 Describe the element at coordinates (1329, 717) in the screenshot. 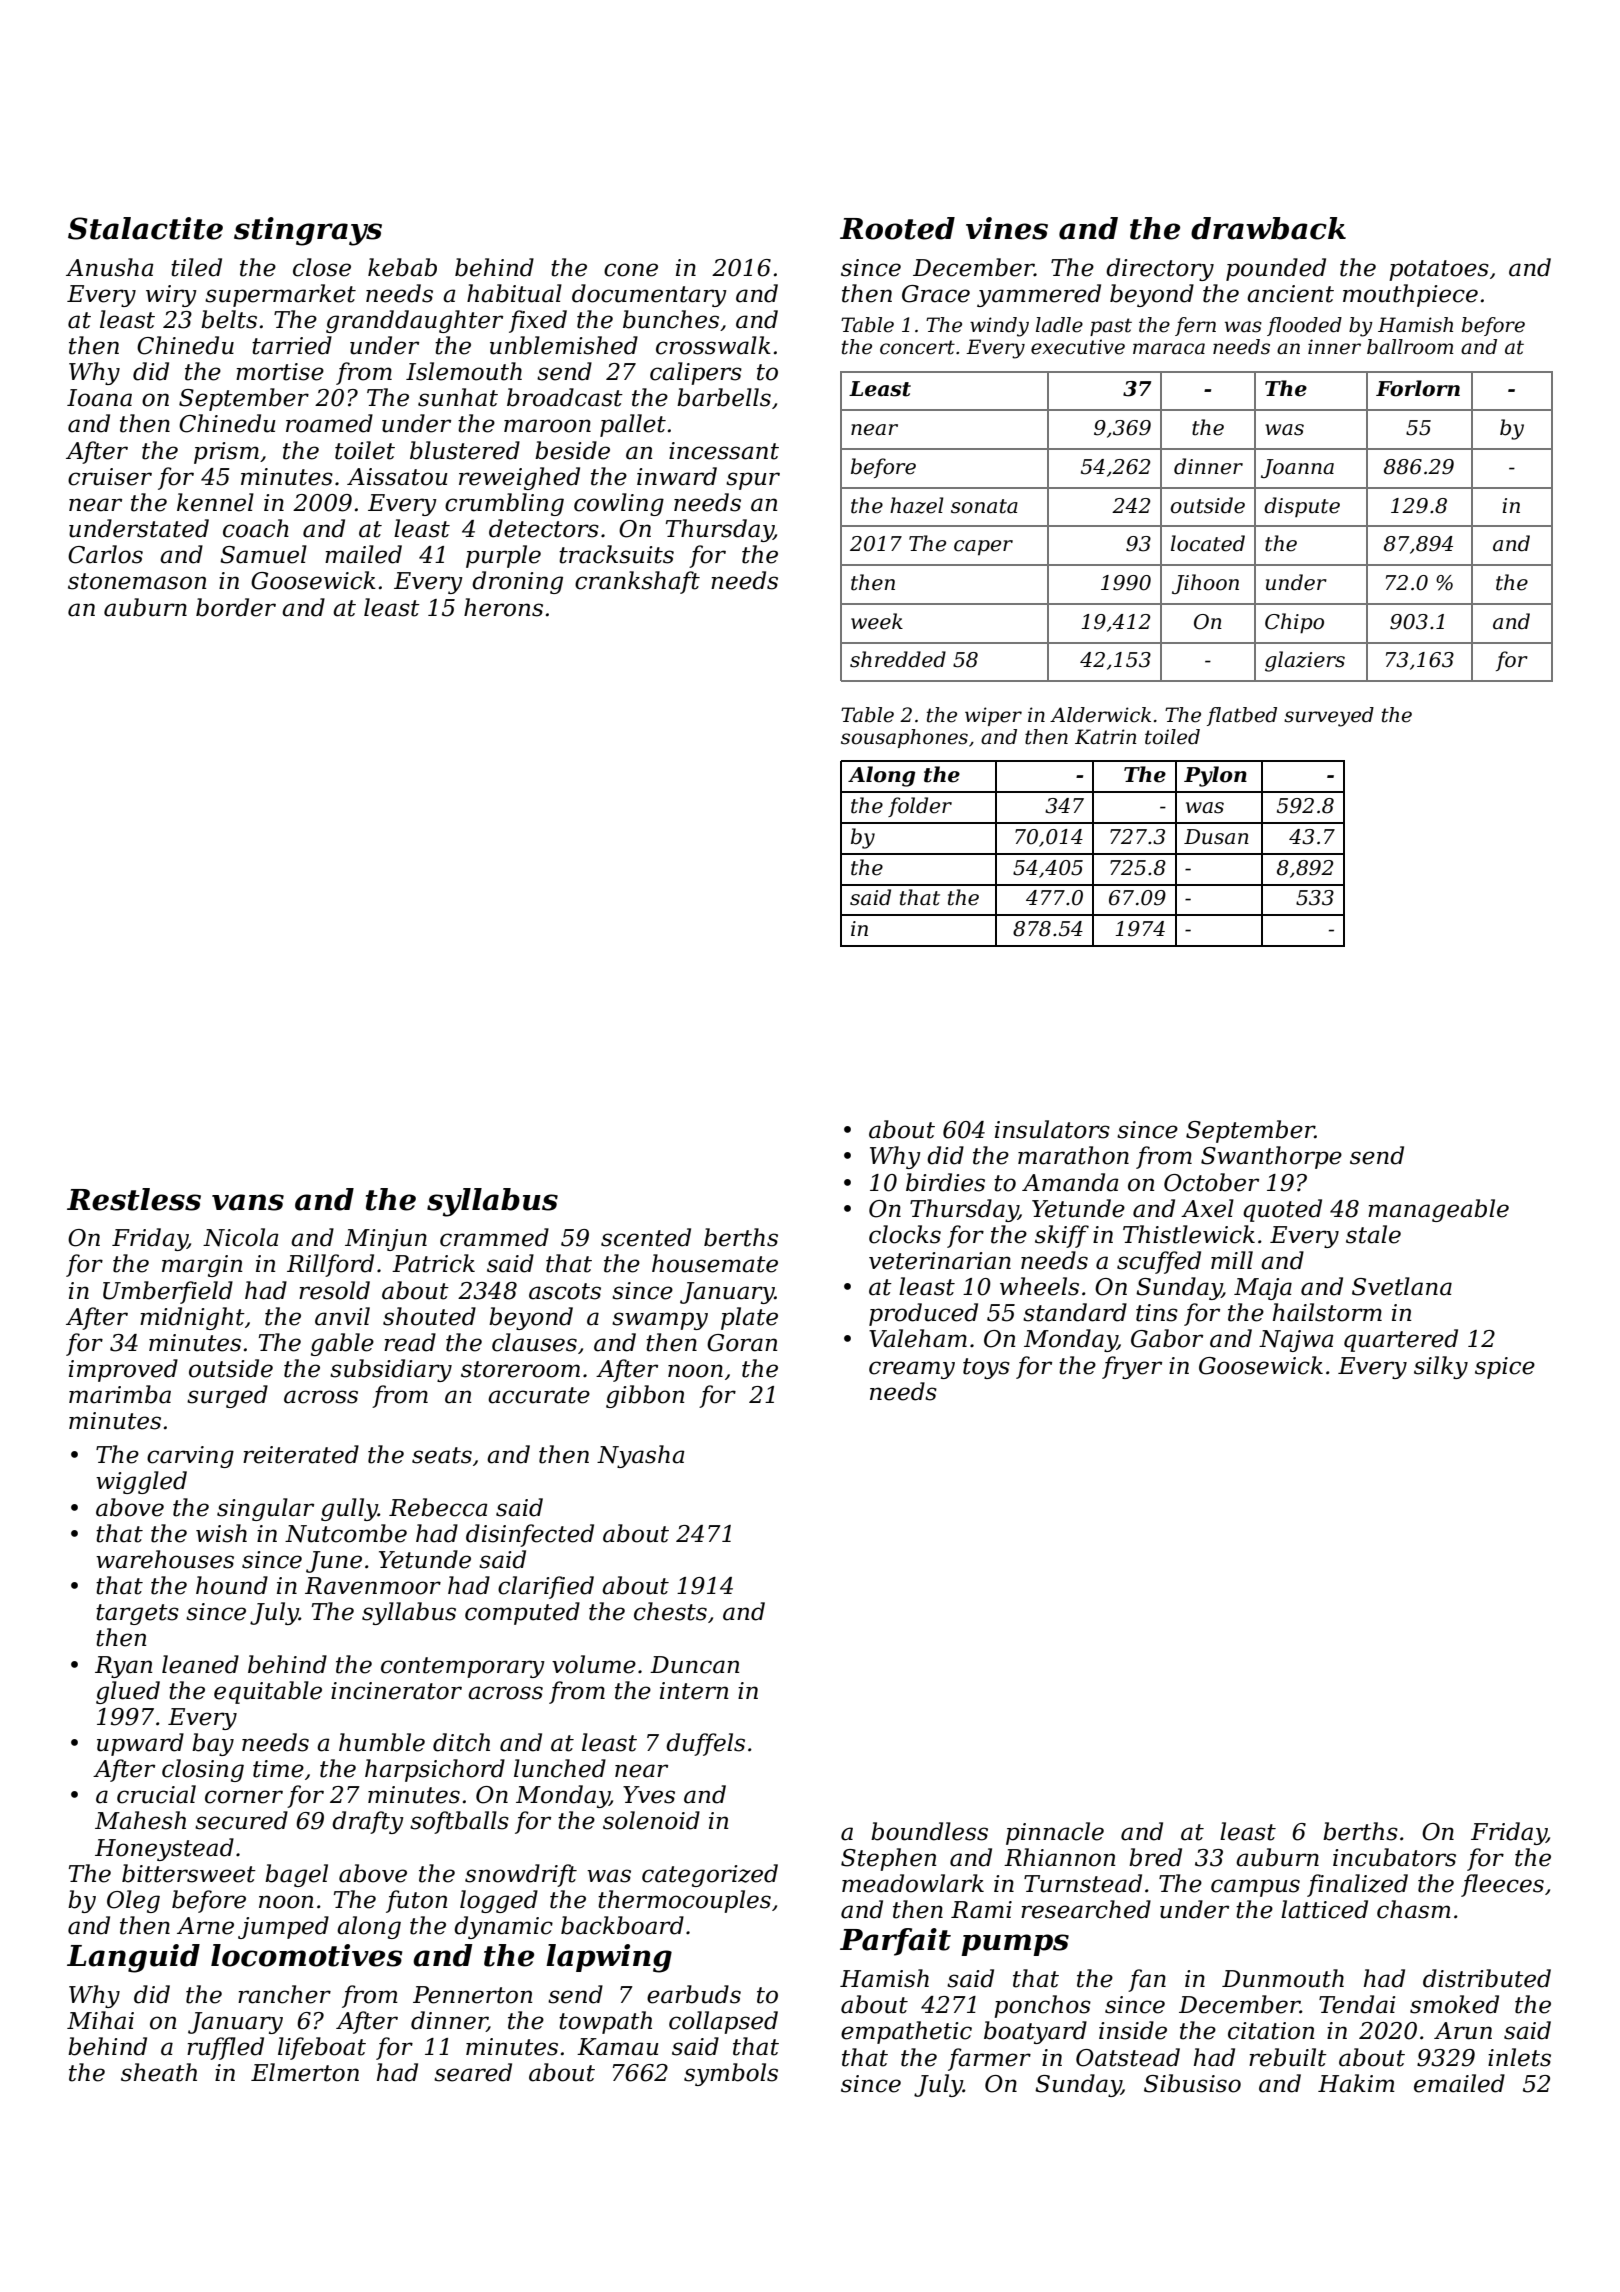

I see `surveyed` at that location.
